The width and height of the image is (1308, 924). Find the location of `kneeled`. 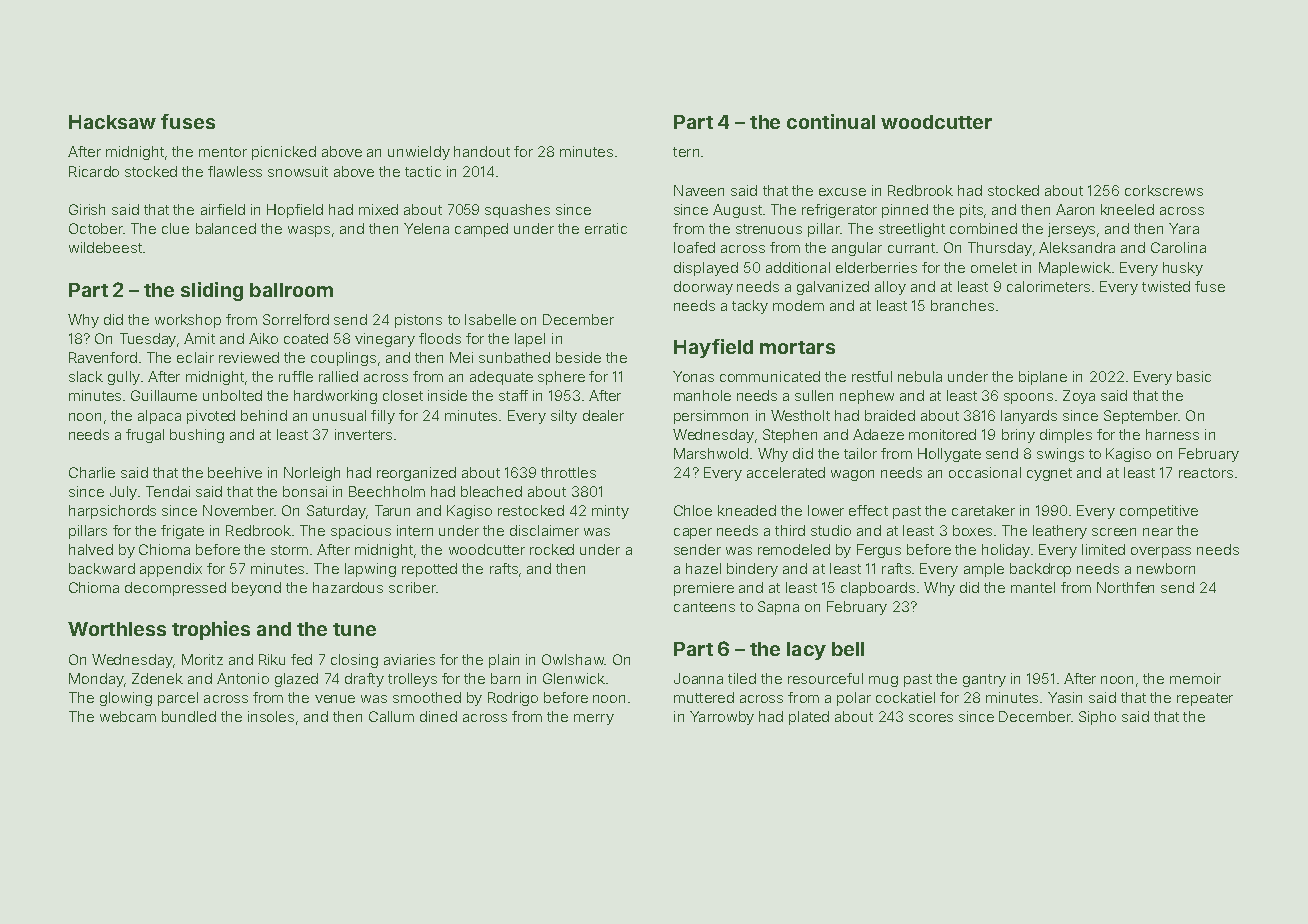

kneeled is located at coordinates (1127, 209).
